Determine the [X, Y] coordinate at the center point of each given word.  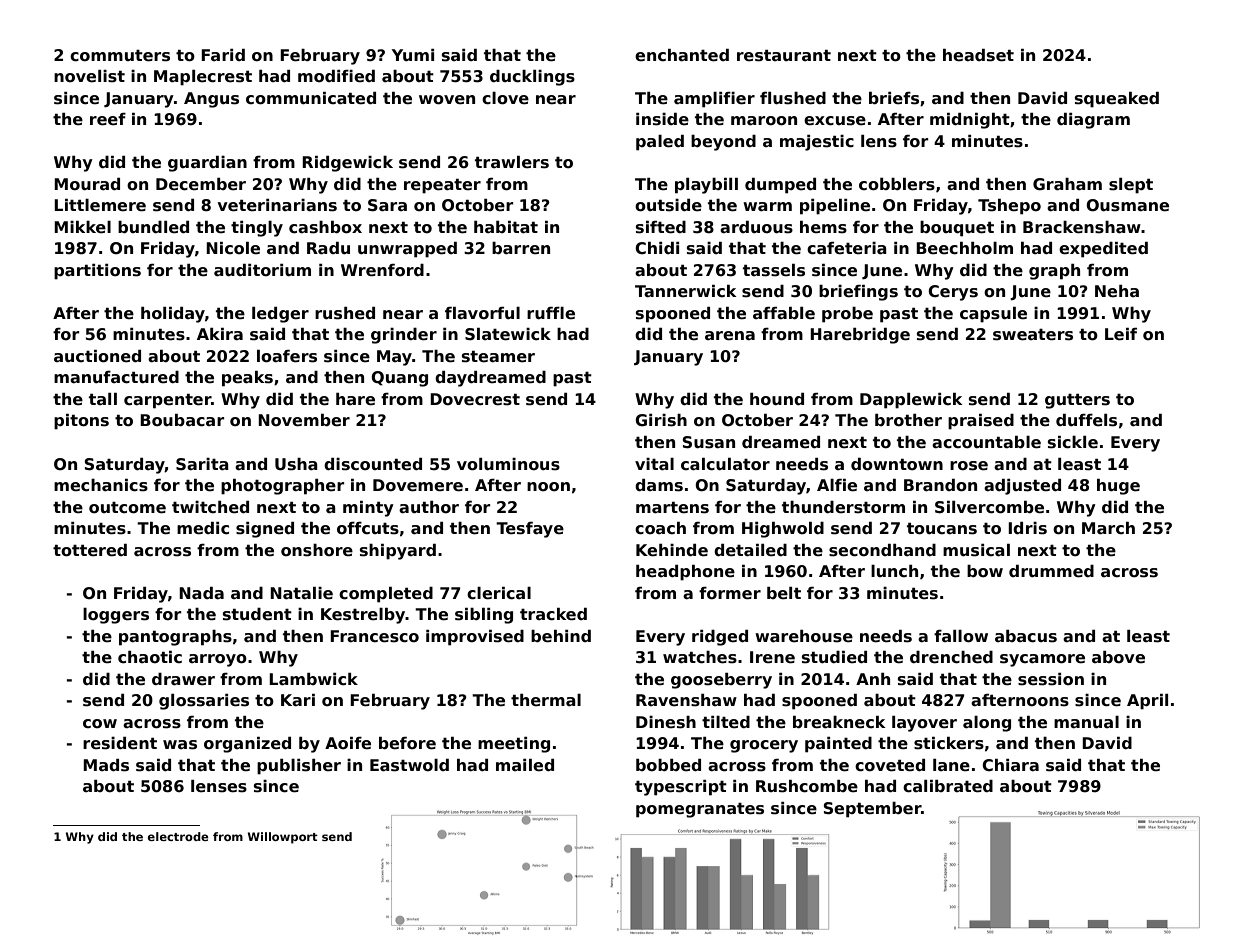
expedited [1103, 250]
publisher [299, 767]
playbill [706, 186]
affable [784, 313]
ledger [280, 315]
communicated [311, 98]
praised [981, 422]
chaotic [150, 657]
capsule [993, 315]
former [730, 593]
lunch [894, 571]
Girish [661, 420]
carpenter [167, 401]
